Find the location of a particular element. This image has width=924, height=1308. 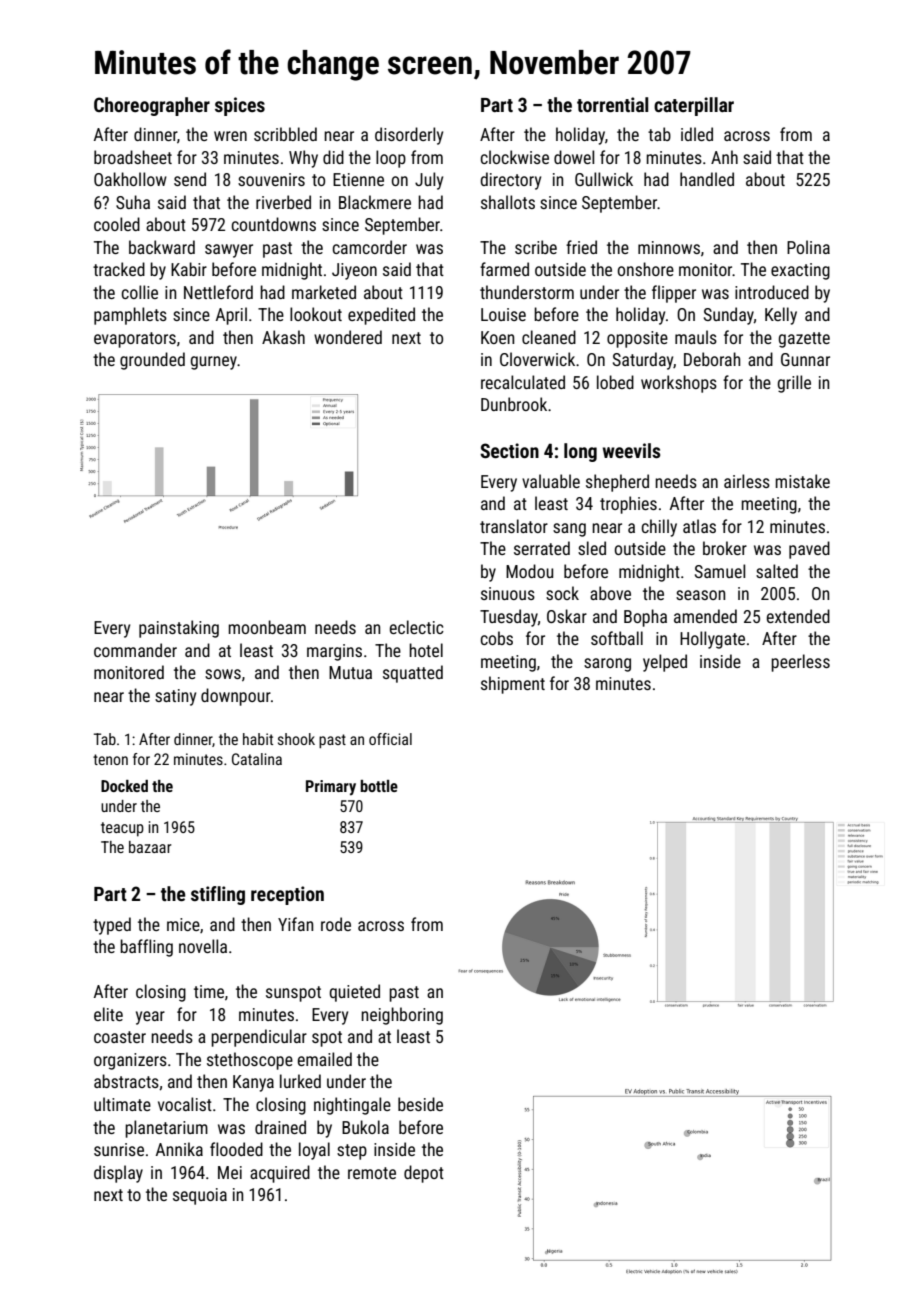

gazette is located at coordinates (804, 340).
